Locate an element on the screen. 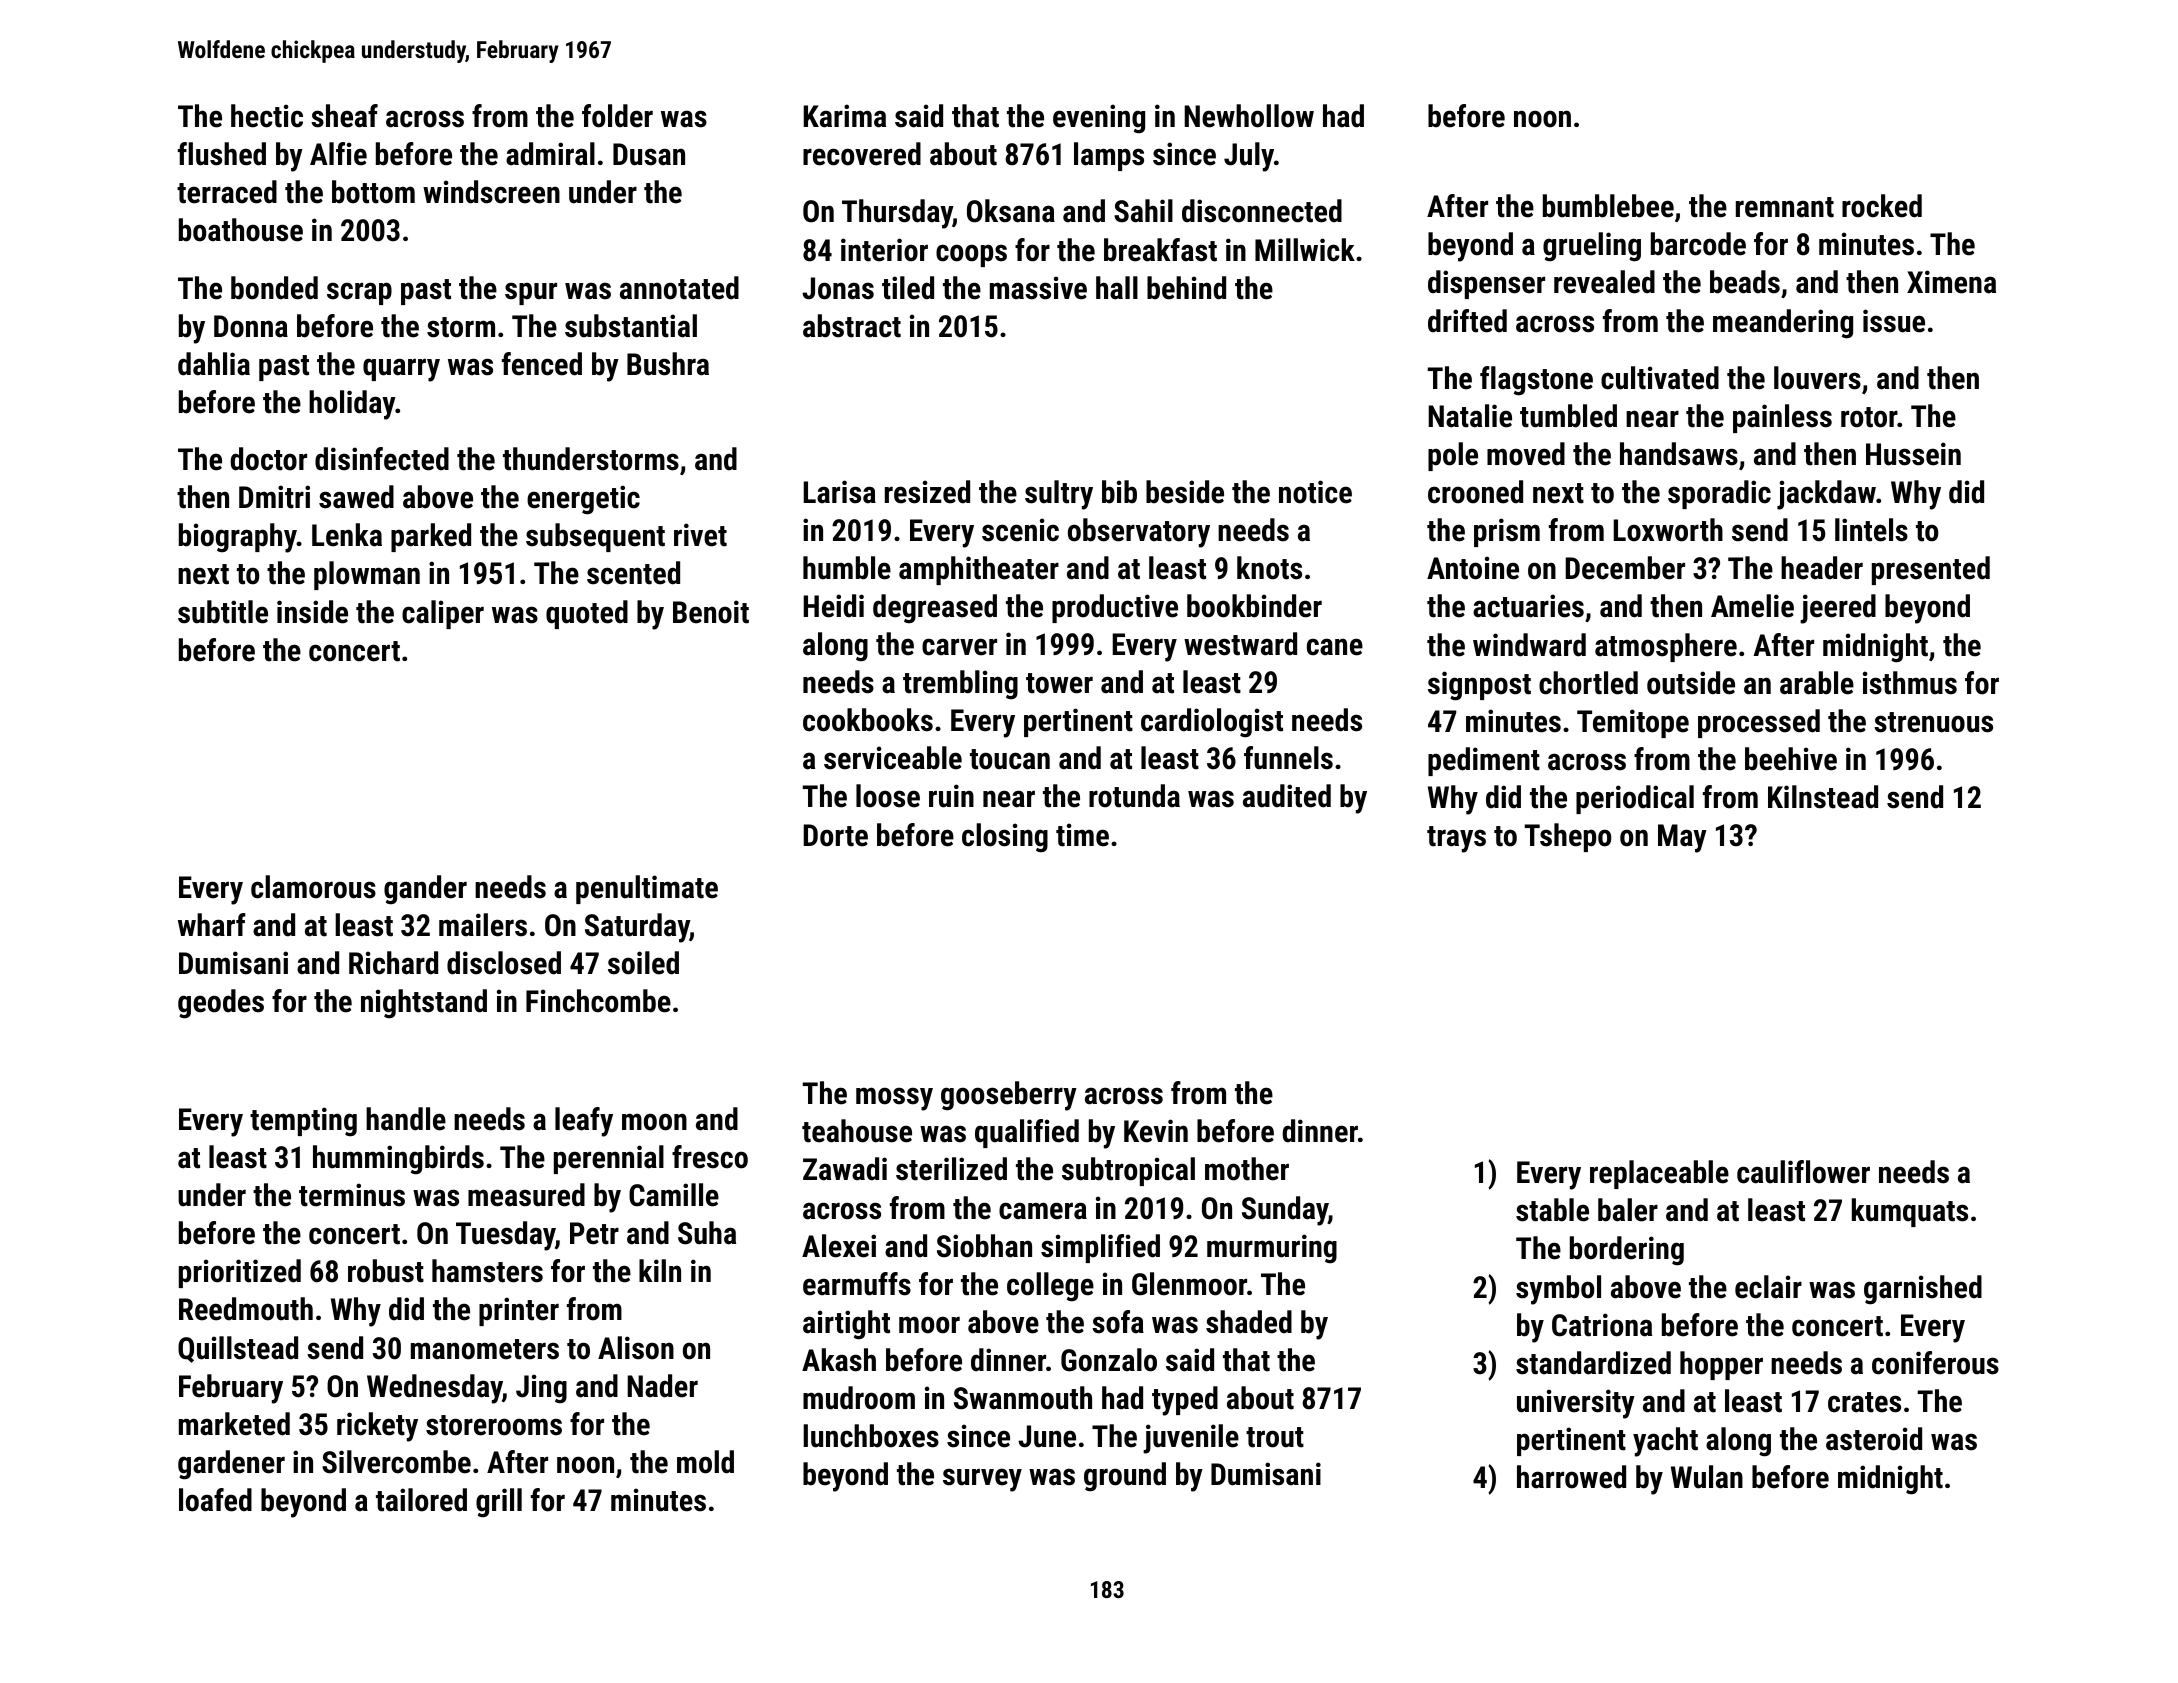 The height and width of the screenshot is (1683, 2178). Alfie is located at coordinates (338, 154).
